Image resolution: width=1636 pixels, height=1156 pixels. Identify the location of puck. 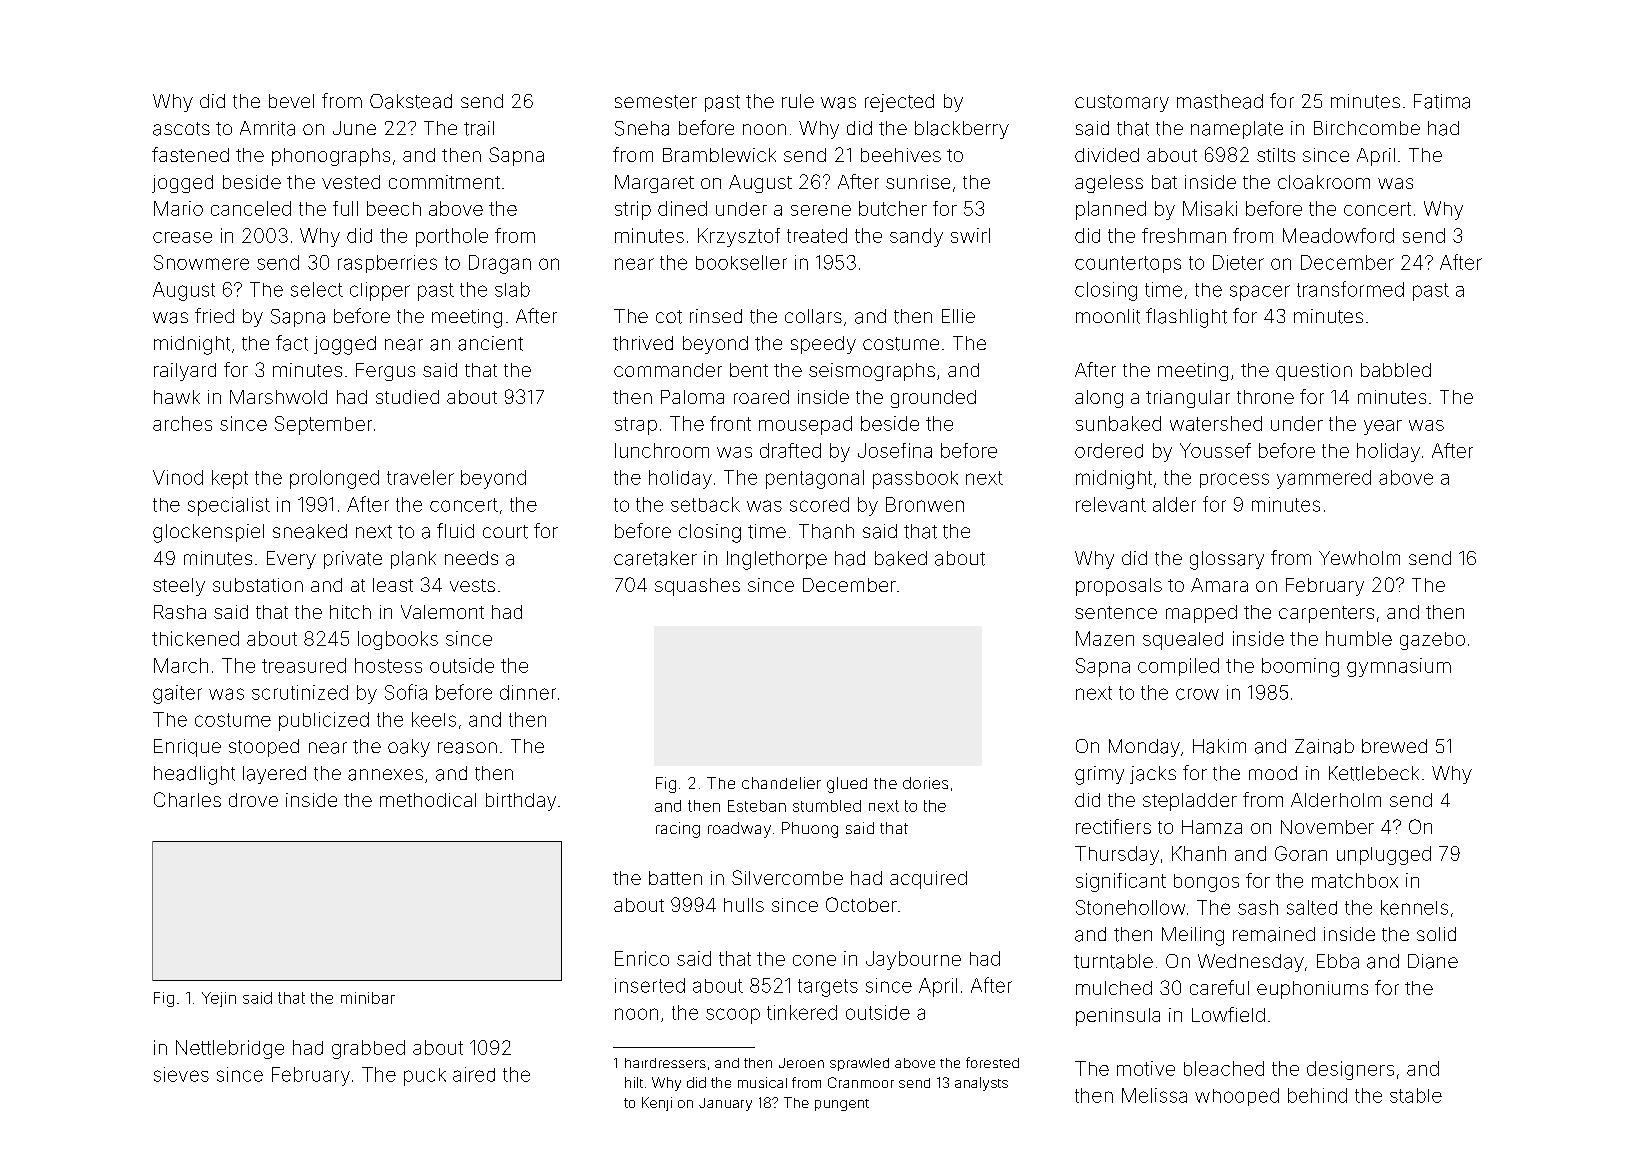
(425, 1077).
